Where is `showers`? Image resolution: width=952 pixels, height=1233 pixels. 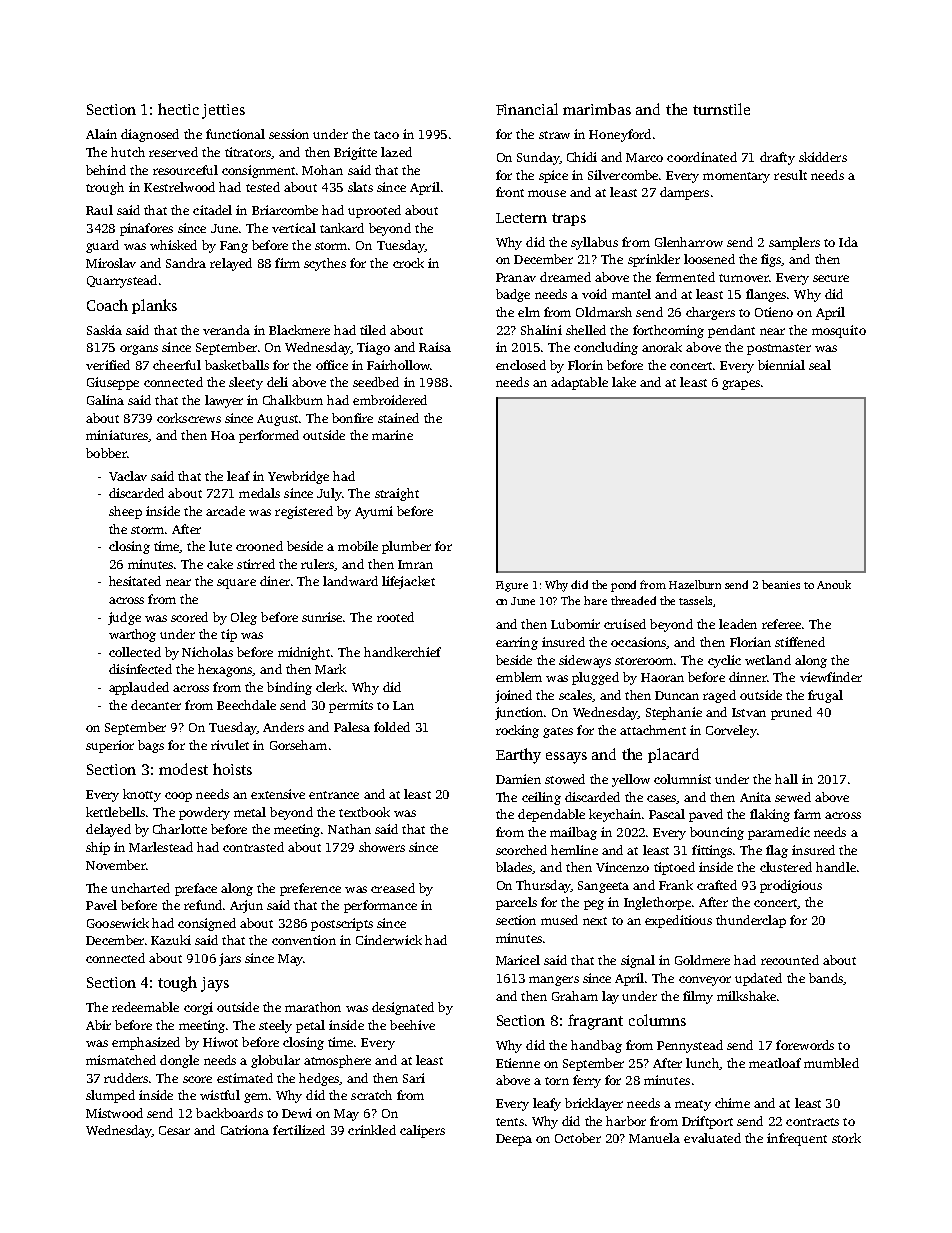 showers is located at coordinates (382, 847).
